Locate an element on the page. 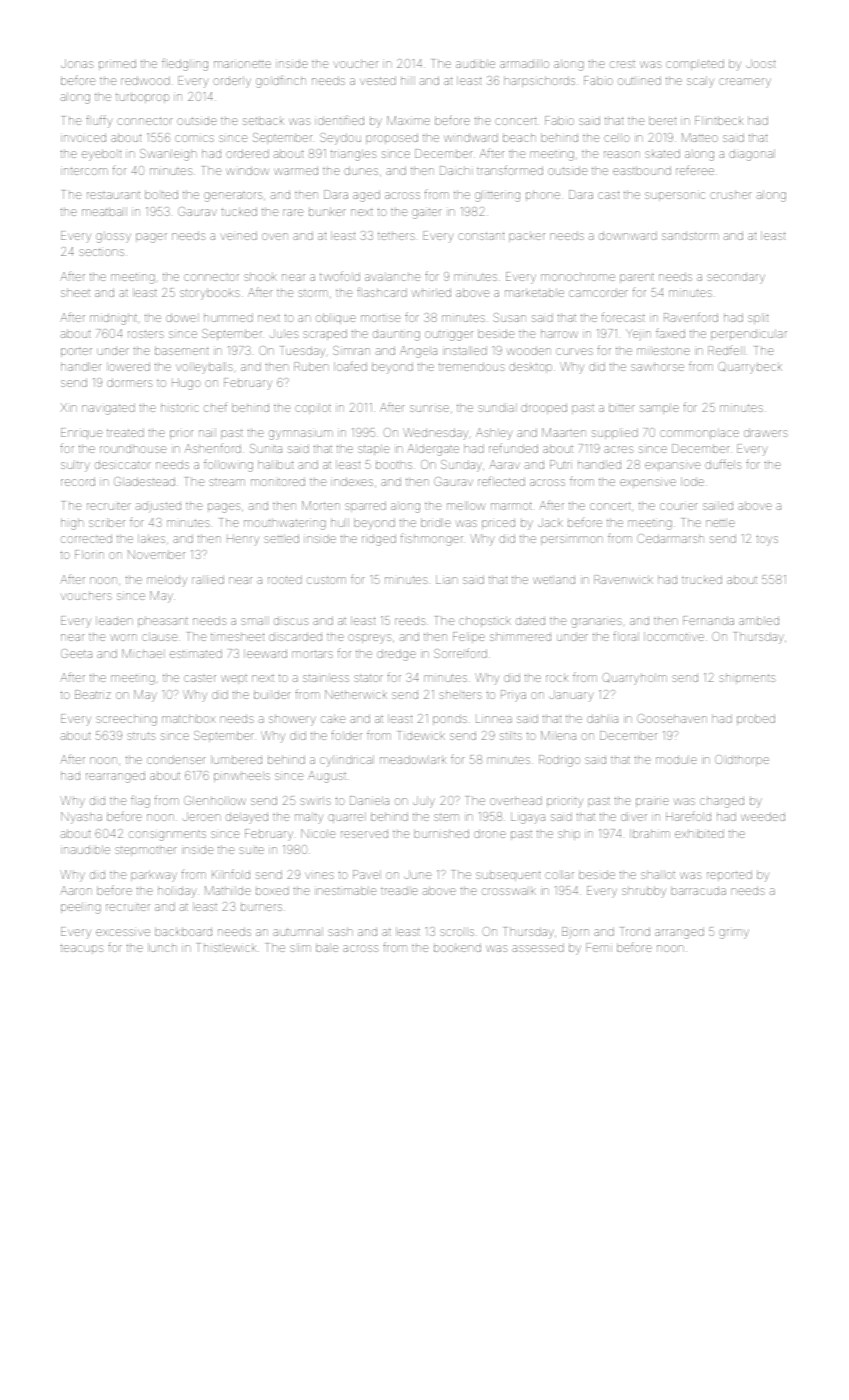 This document has height=1400, width=849. prairie is located at coordinates (652, 801).
